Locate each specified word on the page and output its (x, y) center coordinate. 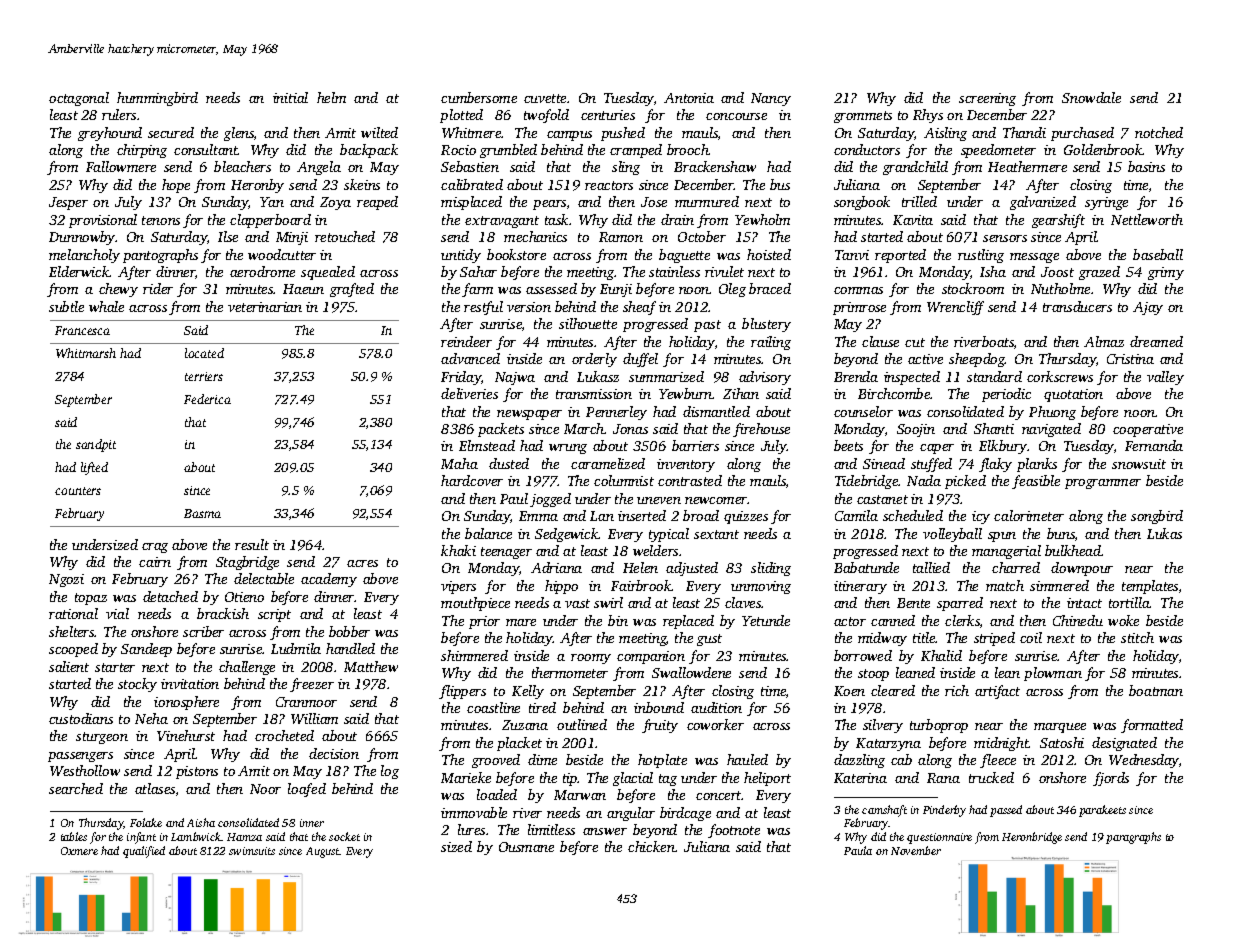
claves (743, 602)
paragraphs (1133, 838)
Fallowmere (121, 166)
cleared (893, 690)
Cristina (1130, 359)
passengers (80, 757)
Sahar (478, 271)
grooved (496, 761)
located (204, 353)
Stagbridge (247, 563)
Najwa (515, 378)
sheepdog (977, 360)
